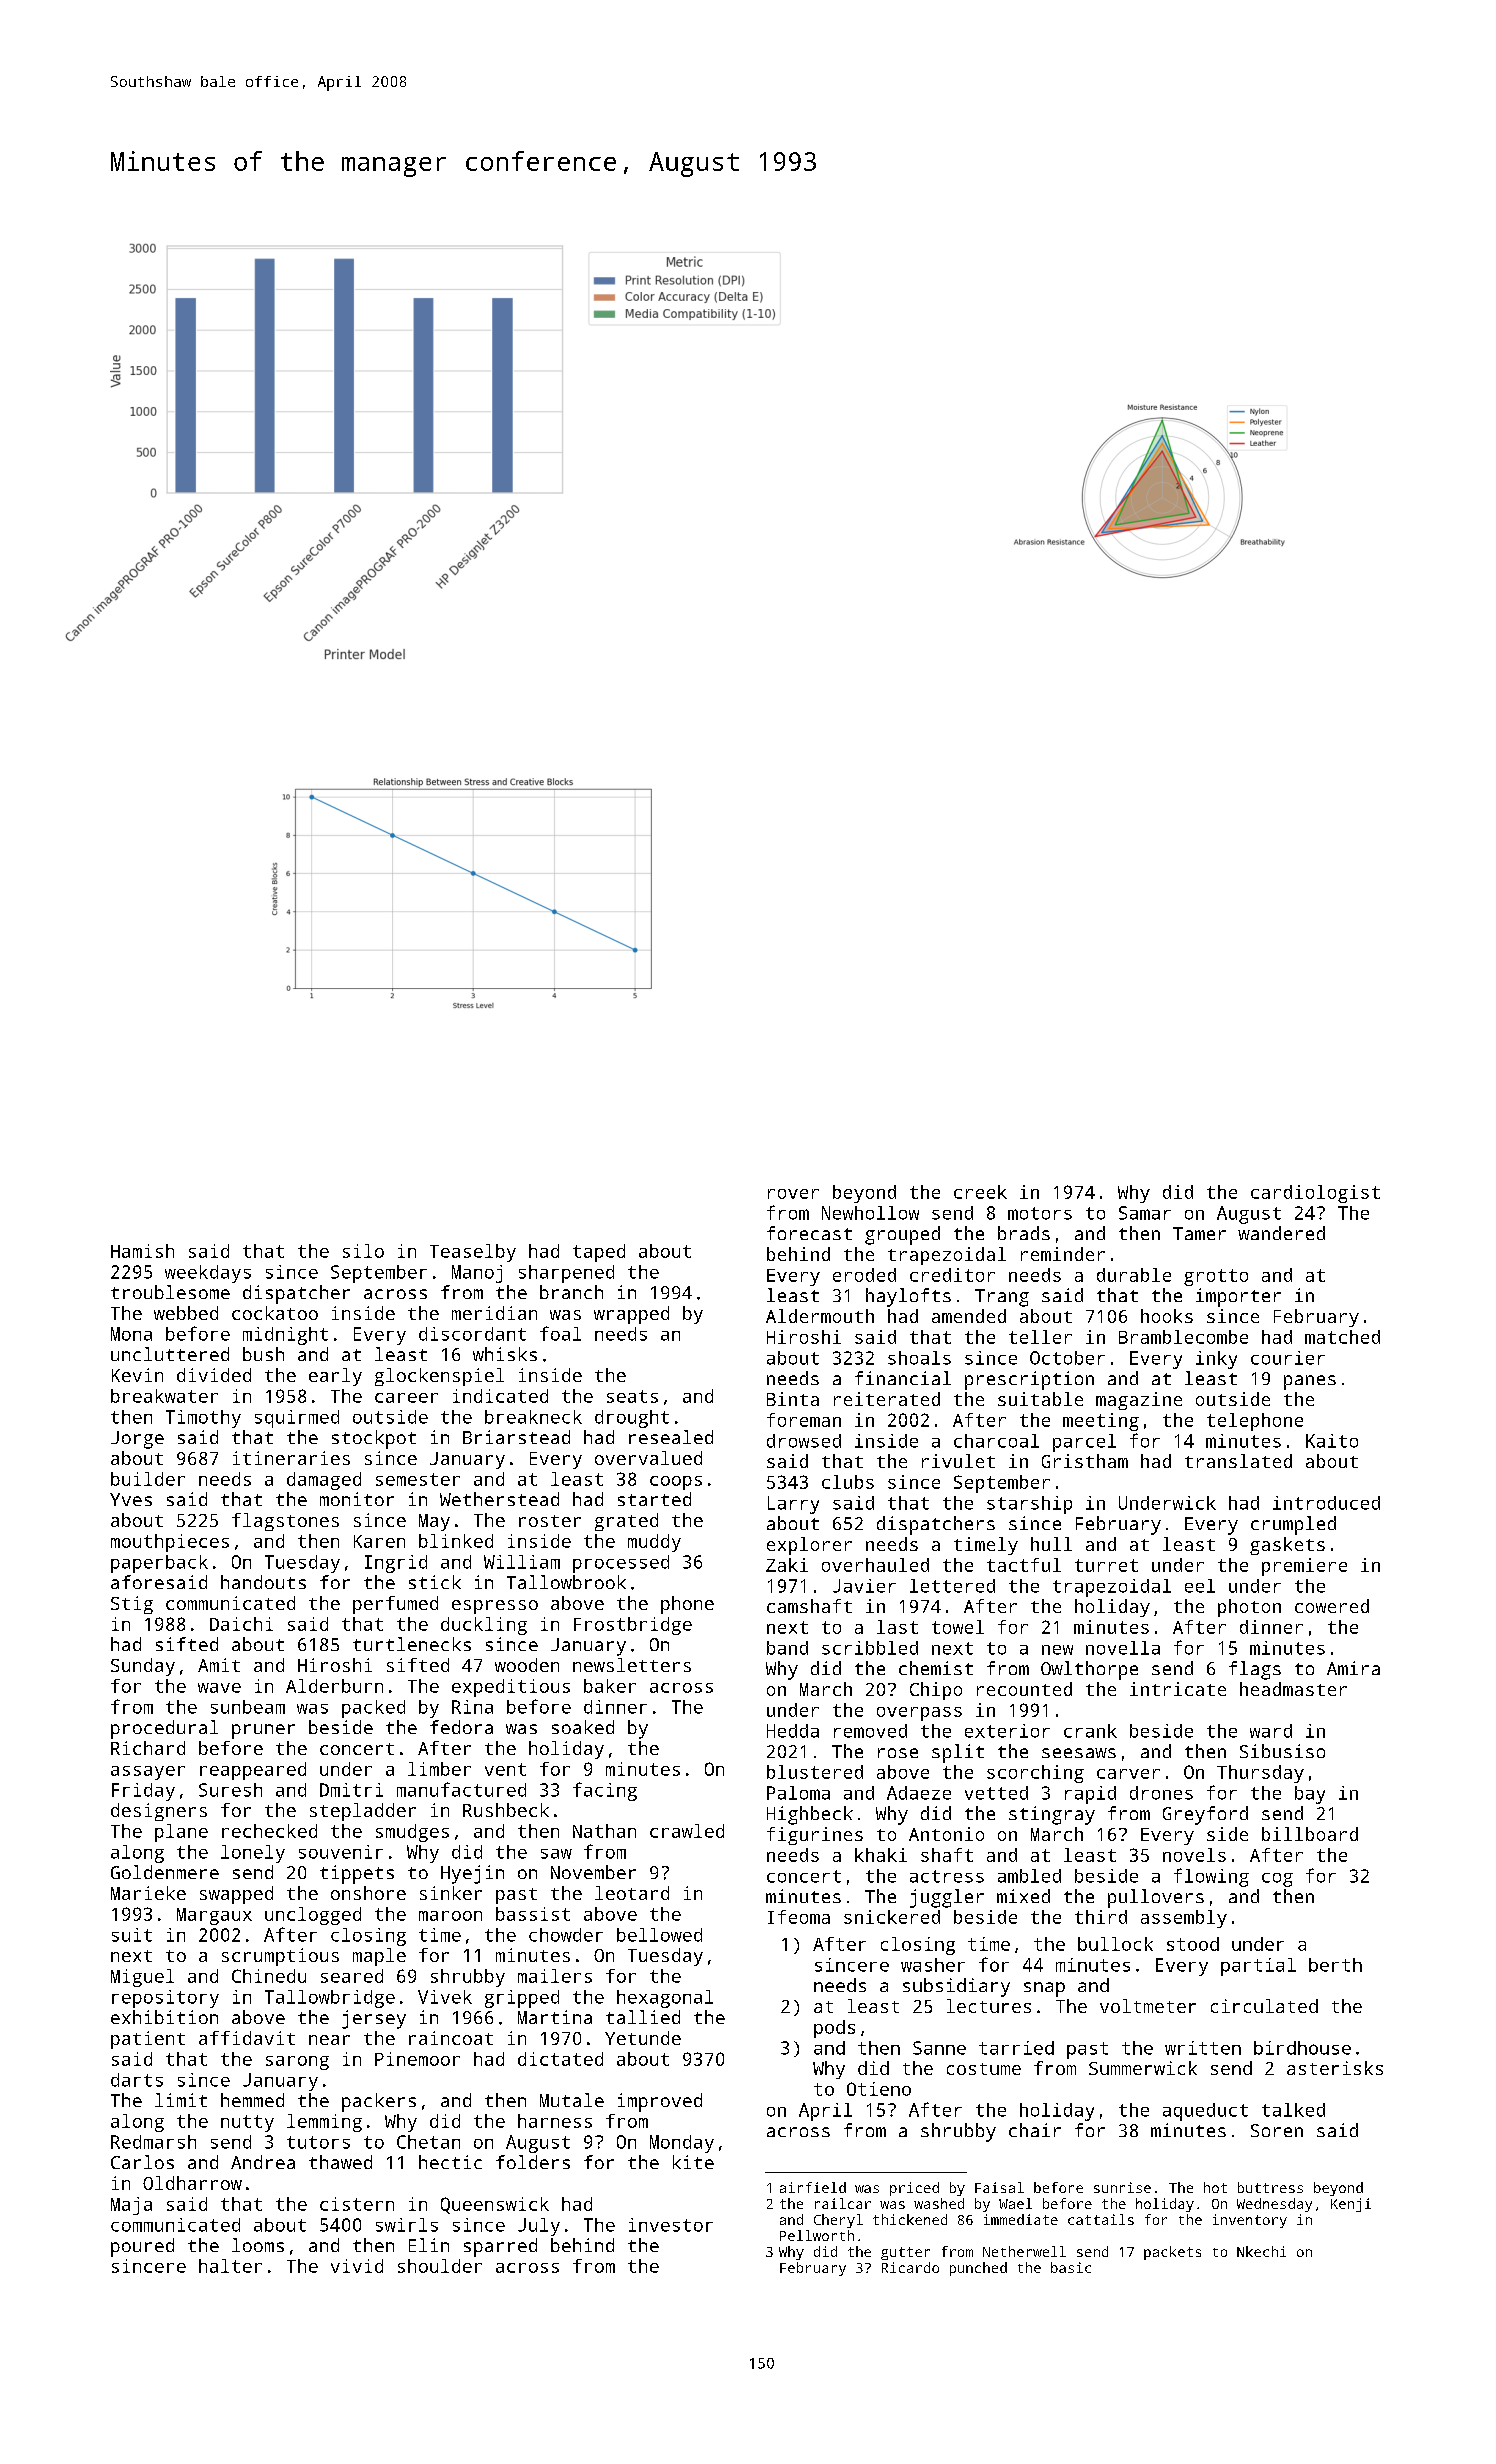 The image size is (1496, 2464). Describe the element at coordinates (357, 2266) in the screenshot. I see `vivid` at that location.
